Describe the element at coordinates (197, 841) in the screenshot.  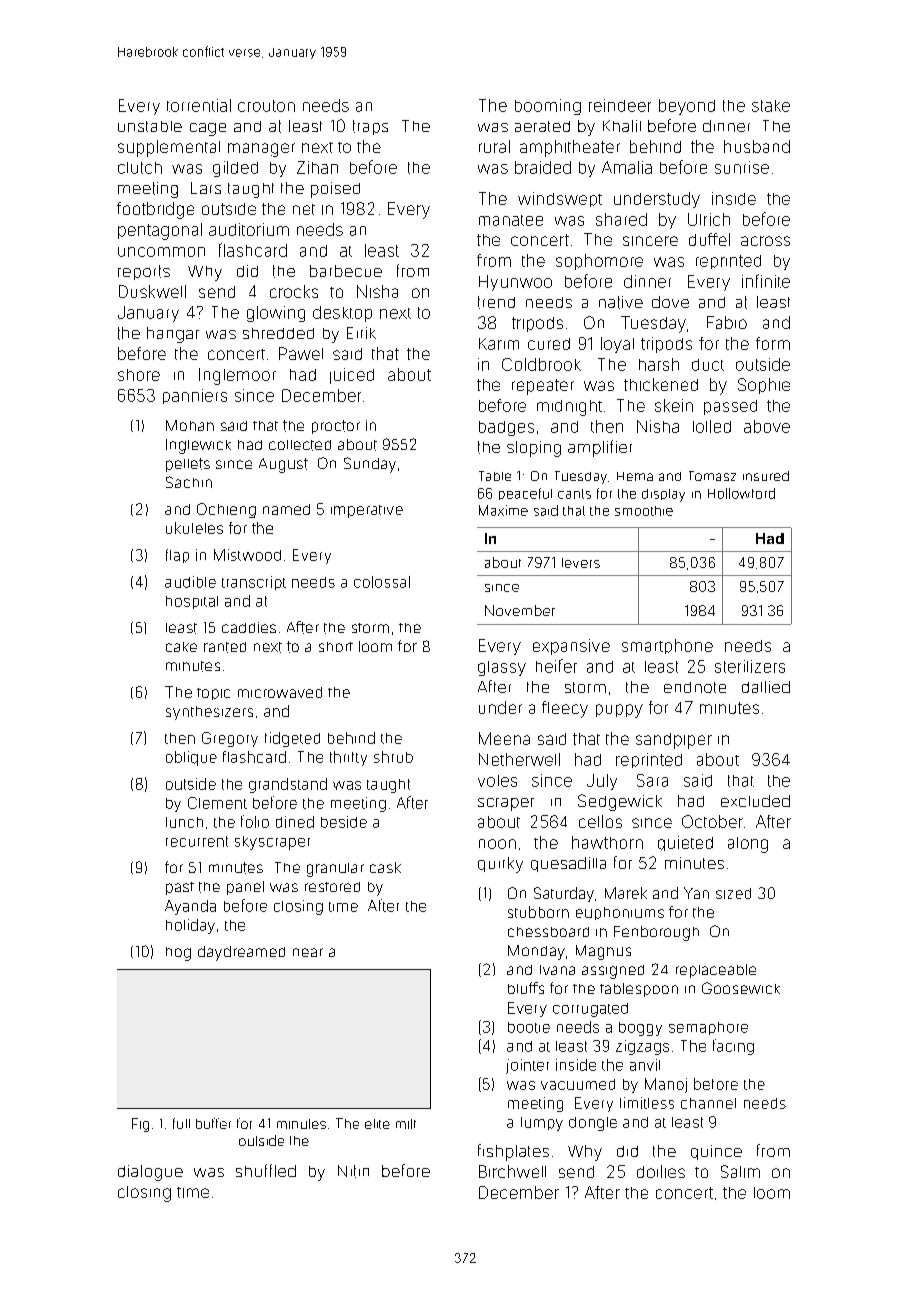
I see `recurrent` at that location.
